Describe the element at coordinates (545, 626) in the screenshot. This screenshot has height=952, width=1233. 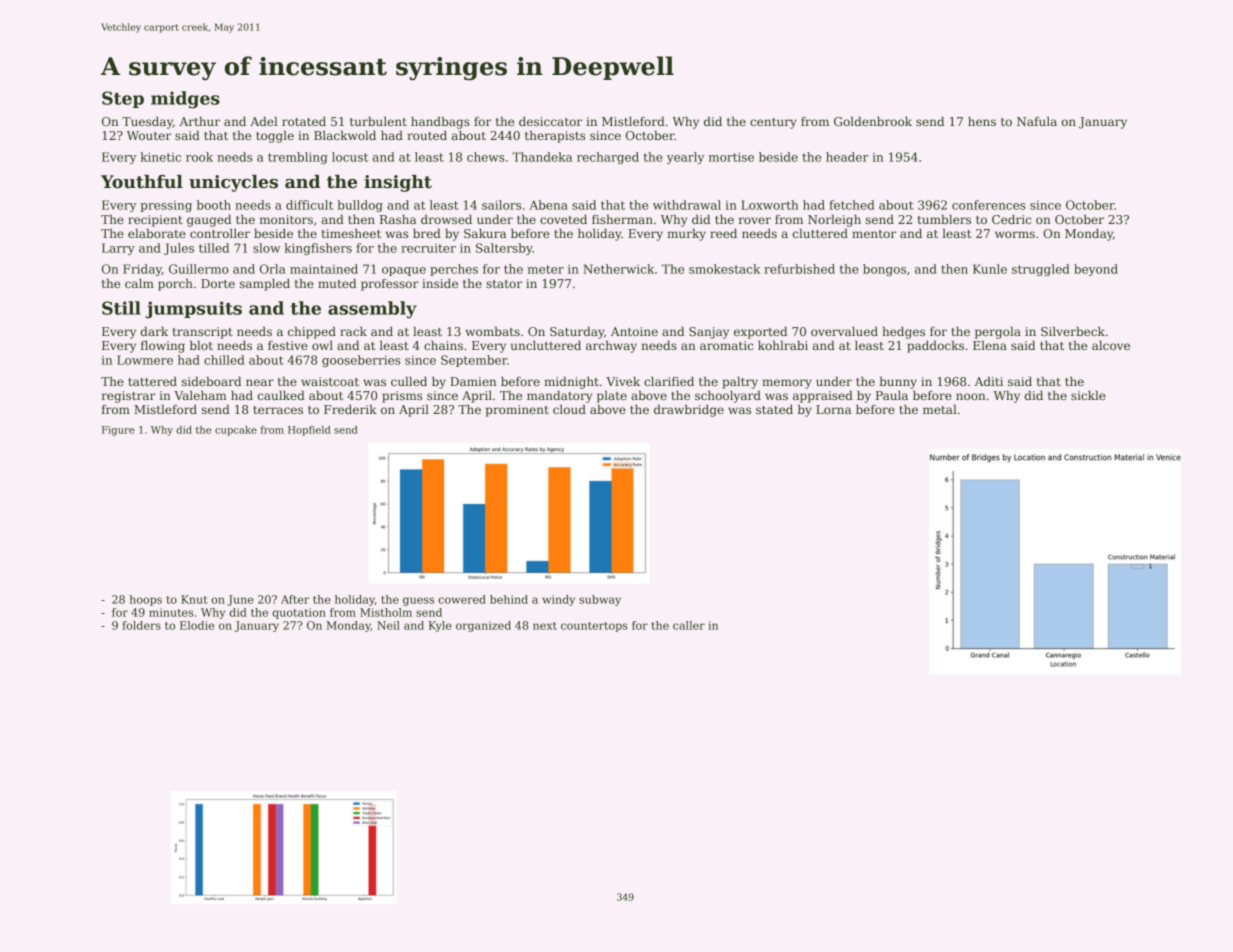
I see `next` at that location.
